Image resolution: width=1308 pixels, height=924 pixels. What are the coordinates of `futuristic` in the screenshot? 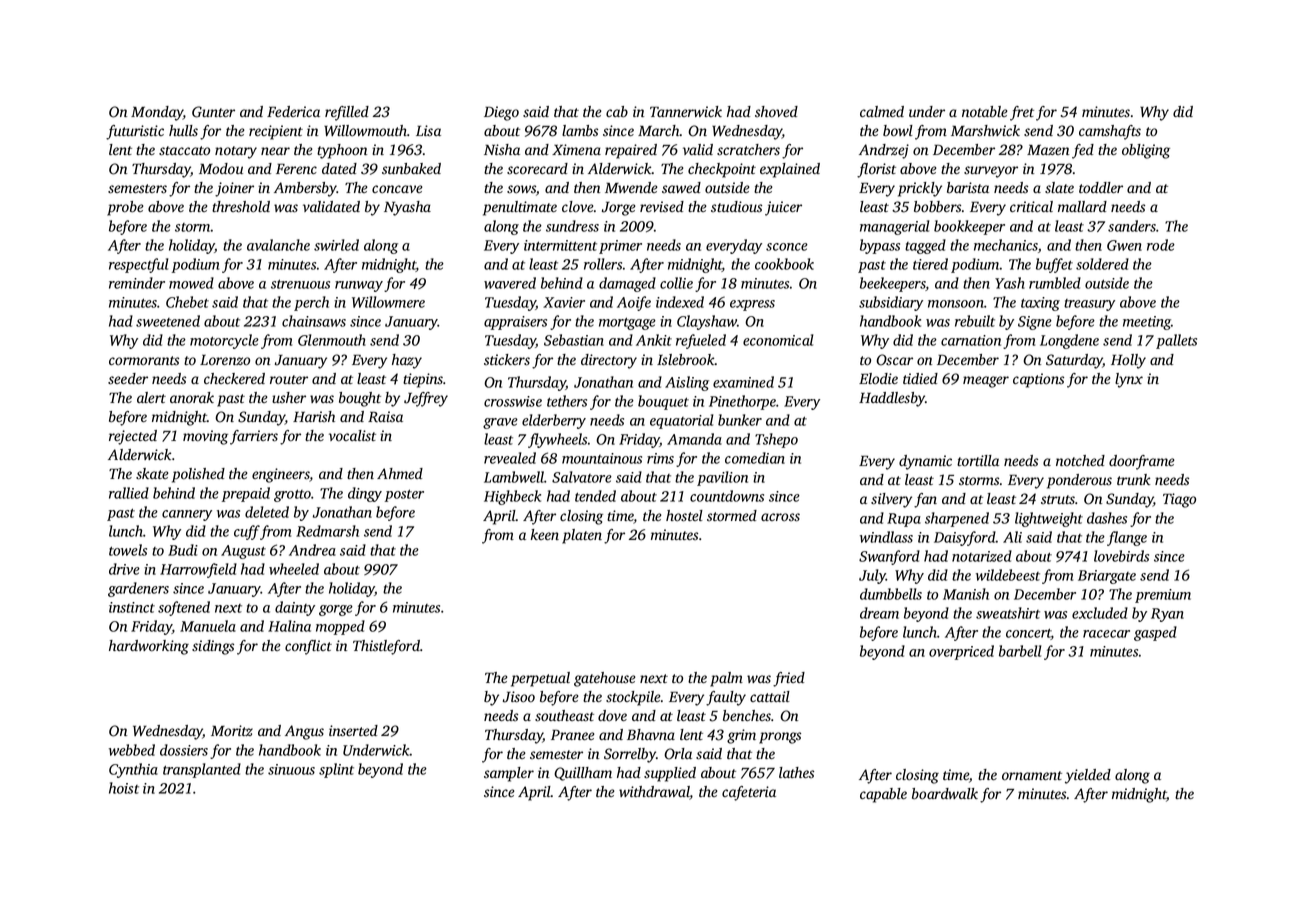 It's located at (135, 132).
